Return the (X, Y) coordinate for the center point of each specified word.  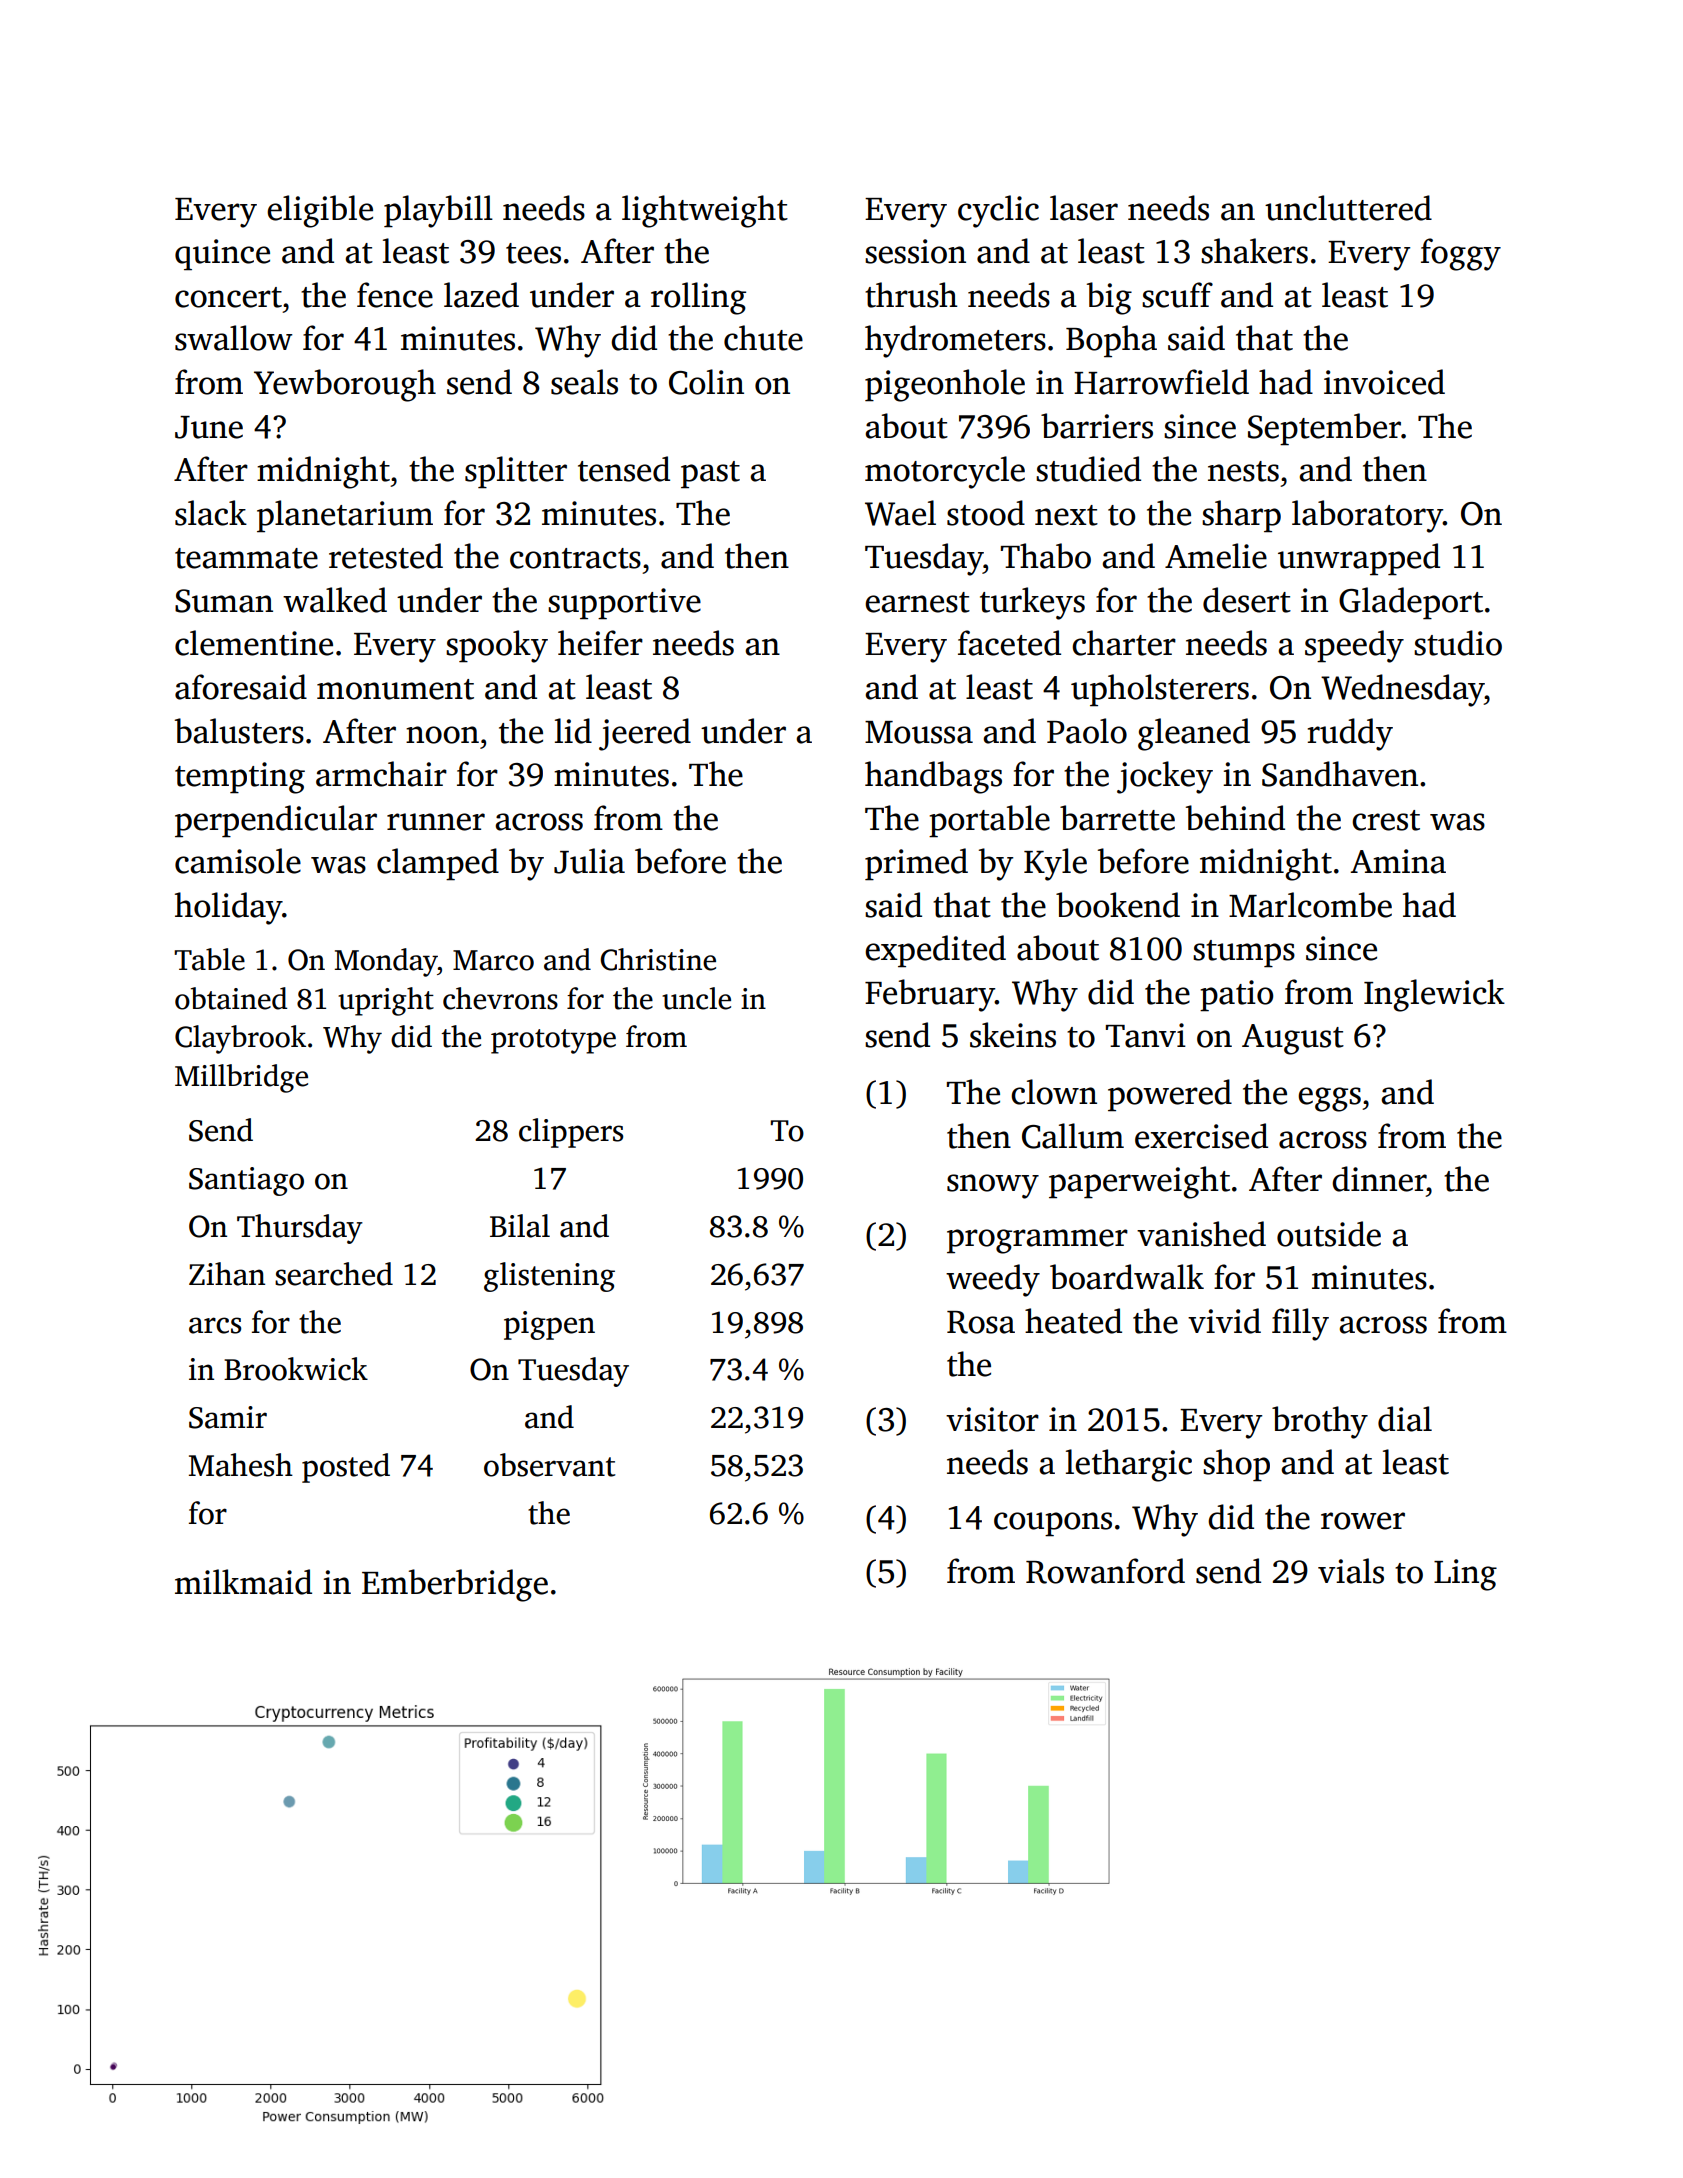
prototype (553, 1041)
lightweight (705, 211)
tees (533, 253)
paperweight (1139, 1182)
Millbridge (241, 1078)
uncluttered (1348, 208)
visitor (992, 1419)
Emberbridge (455, 1585)
